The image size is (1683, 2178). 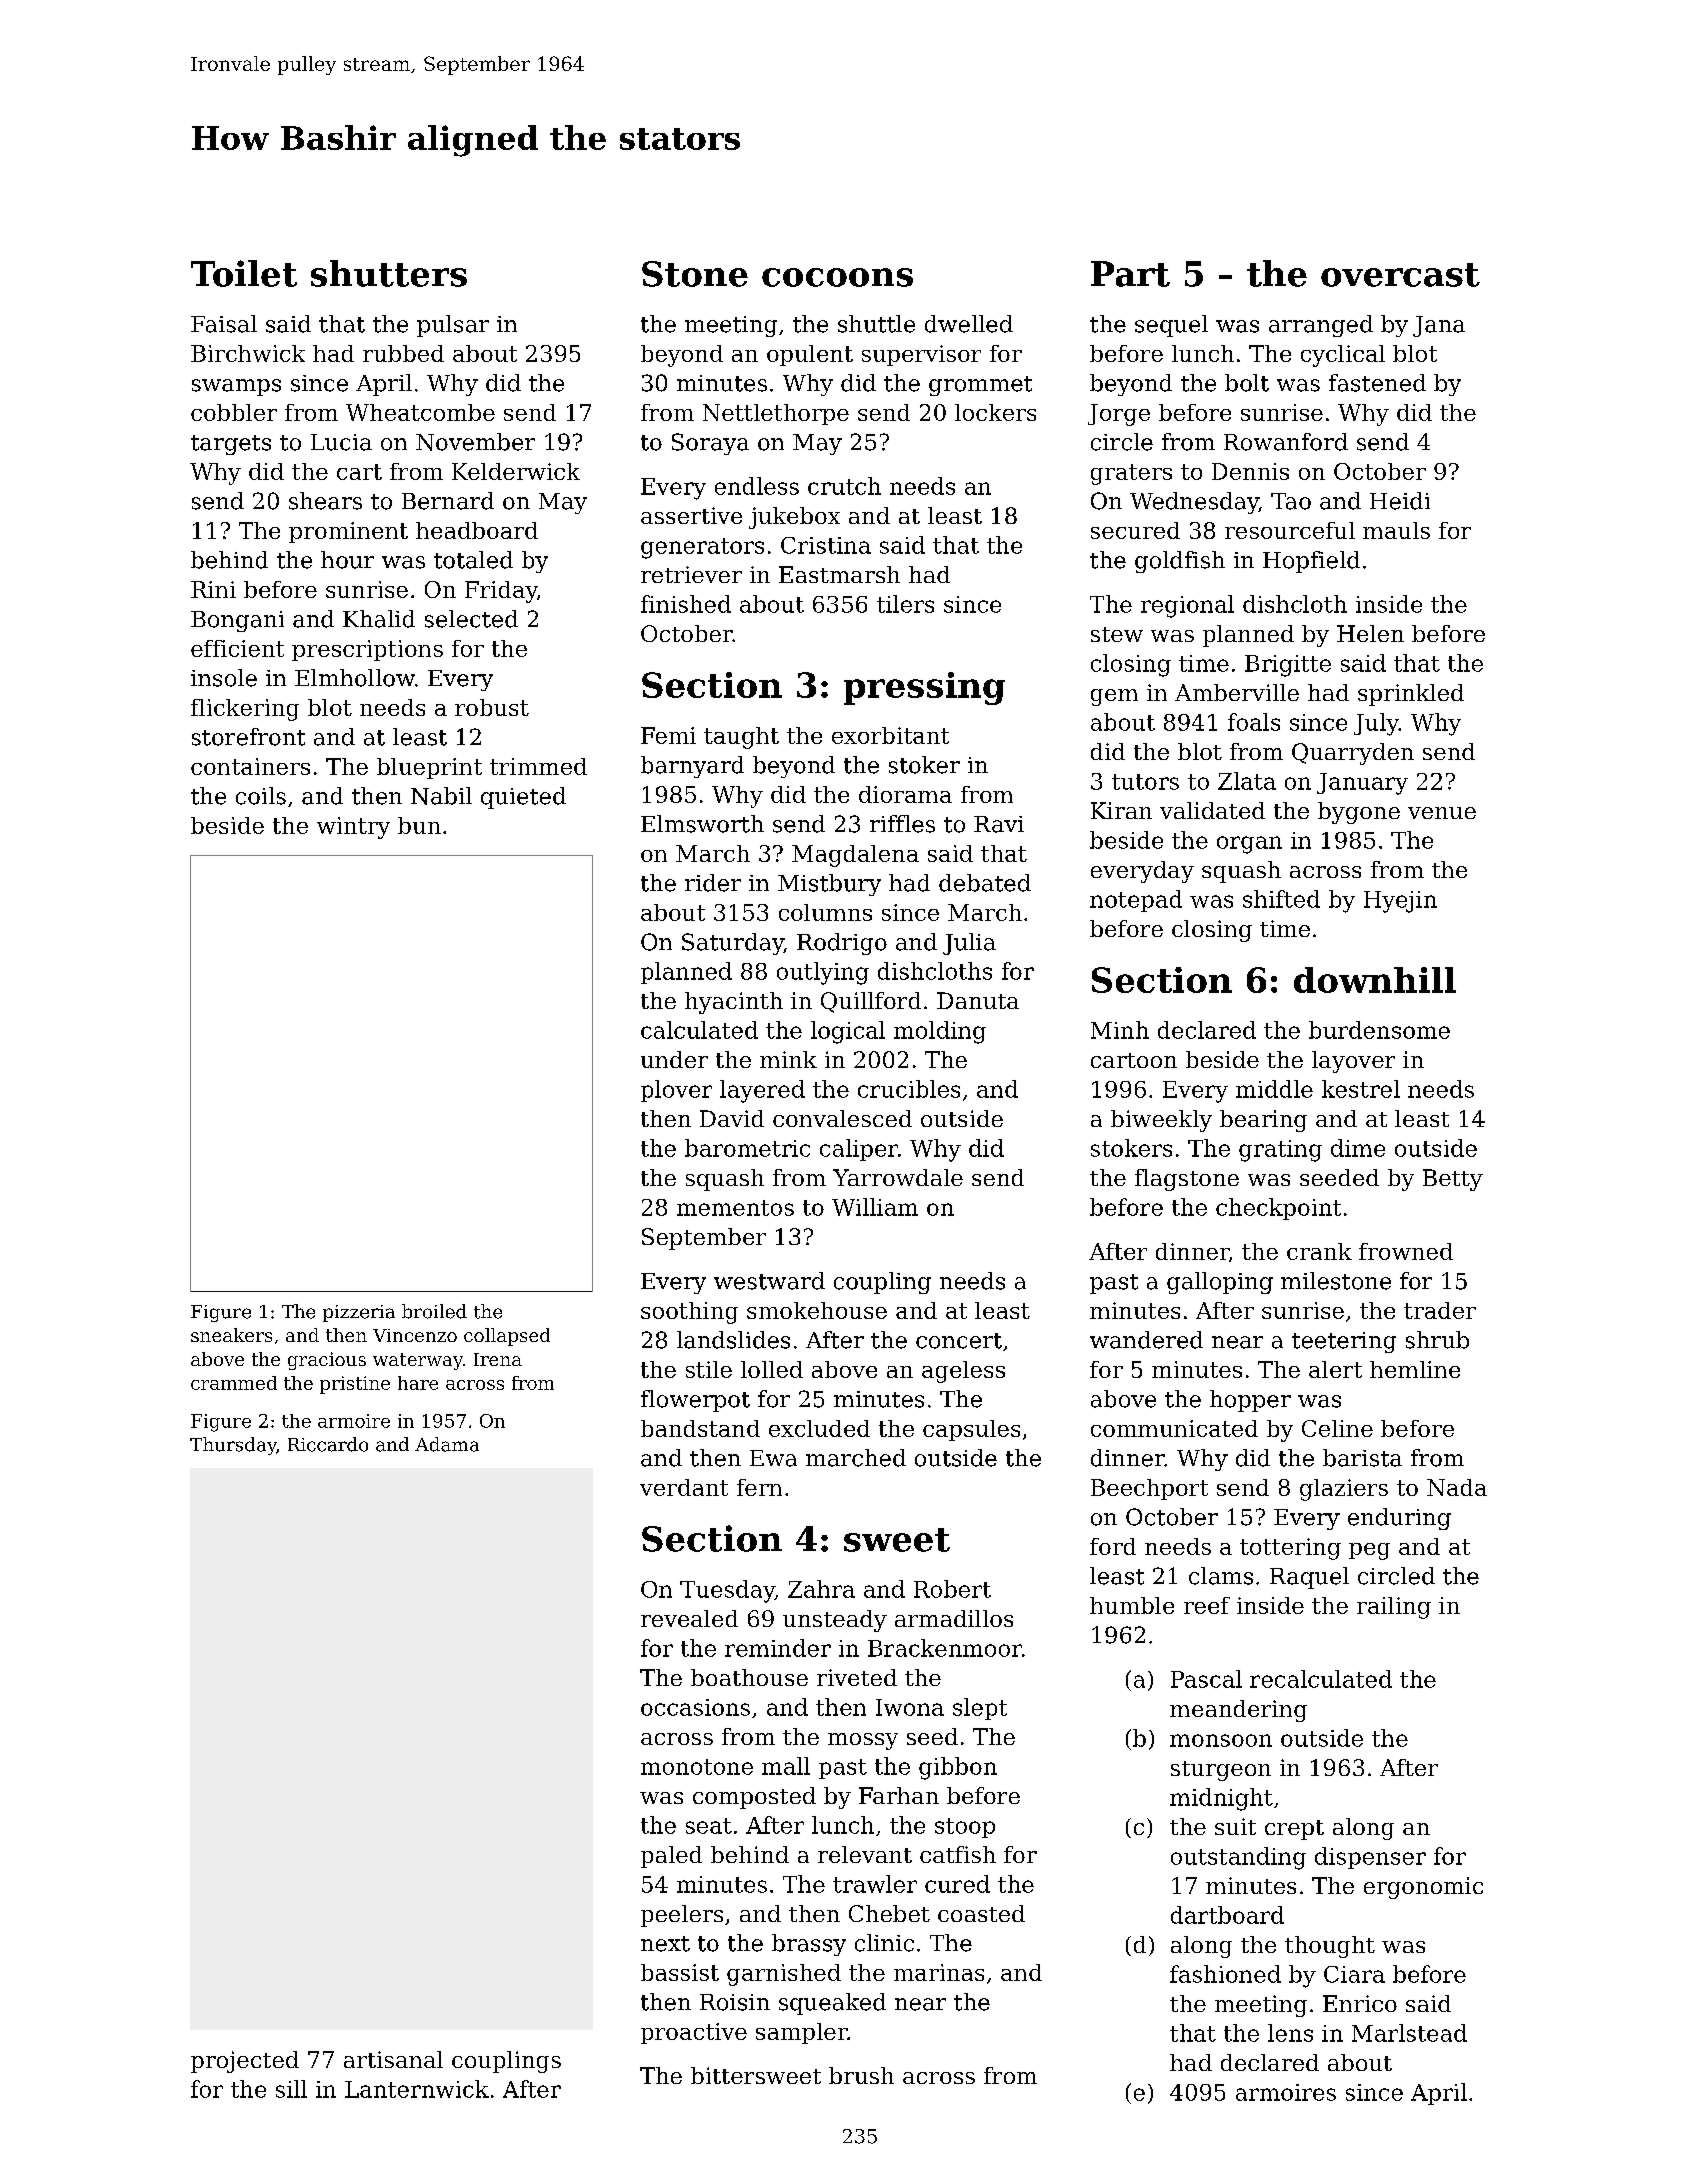 What do you see at coordinates (1361, 1089) in the screenshot?
I see `kestrel` at bounding box center [1361, 1089].
